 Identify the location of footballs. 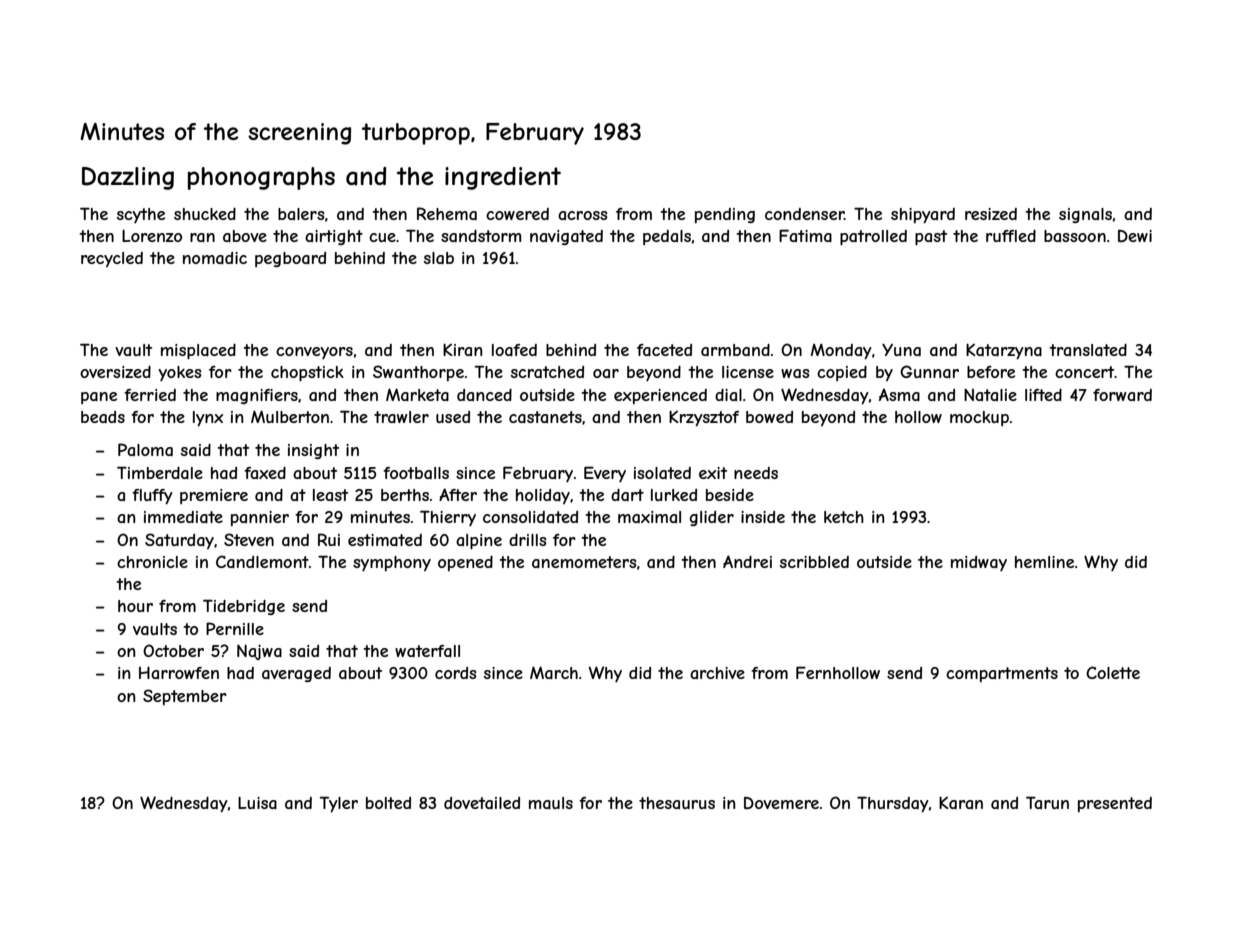
(416, 473).
